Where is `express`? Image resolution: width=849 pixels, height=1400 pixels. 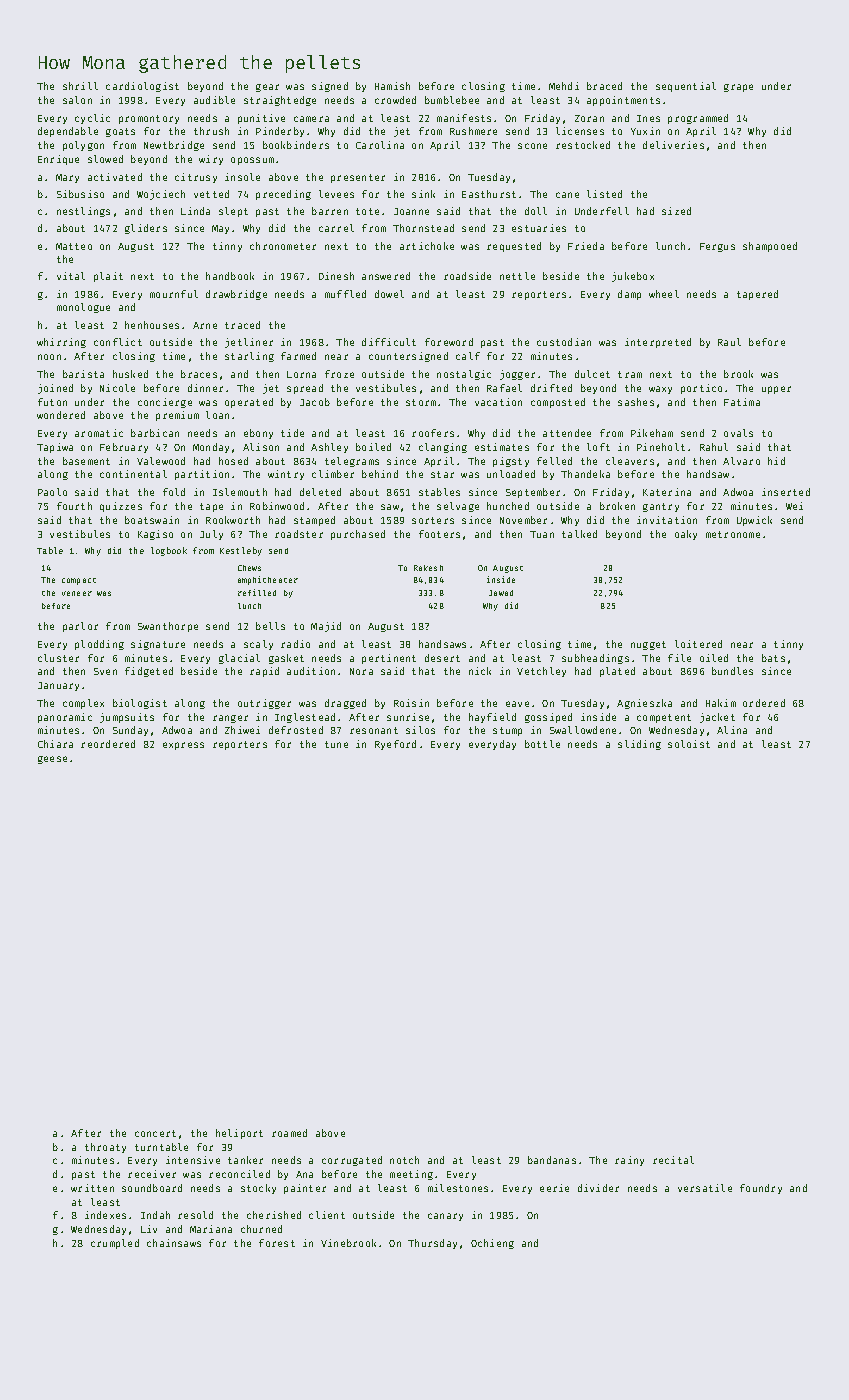
express is located at coordinates (183, 746).
